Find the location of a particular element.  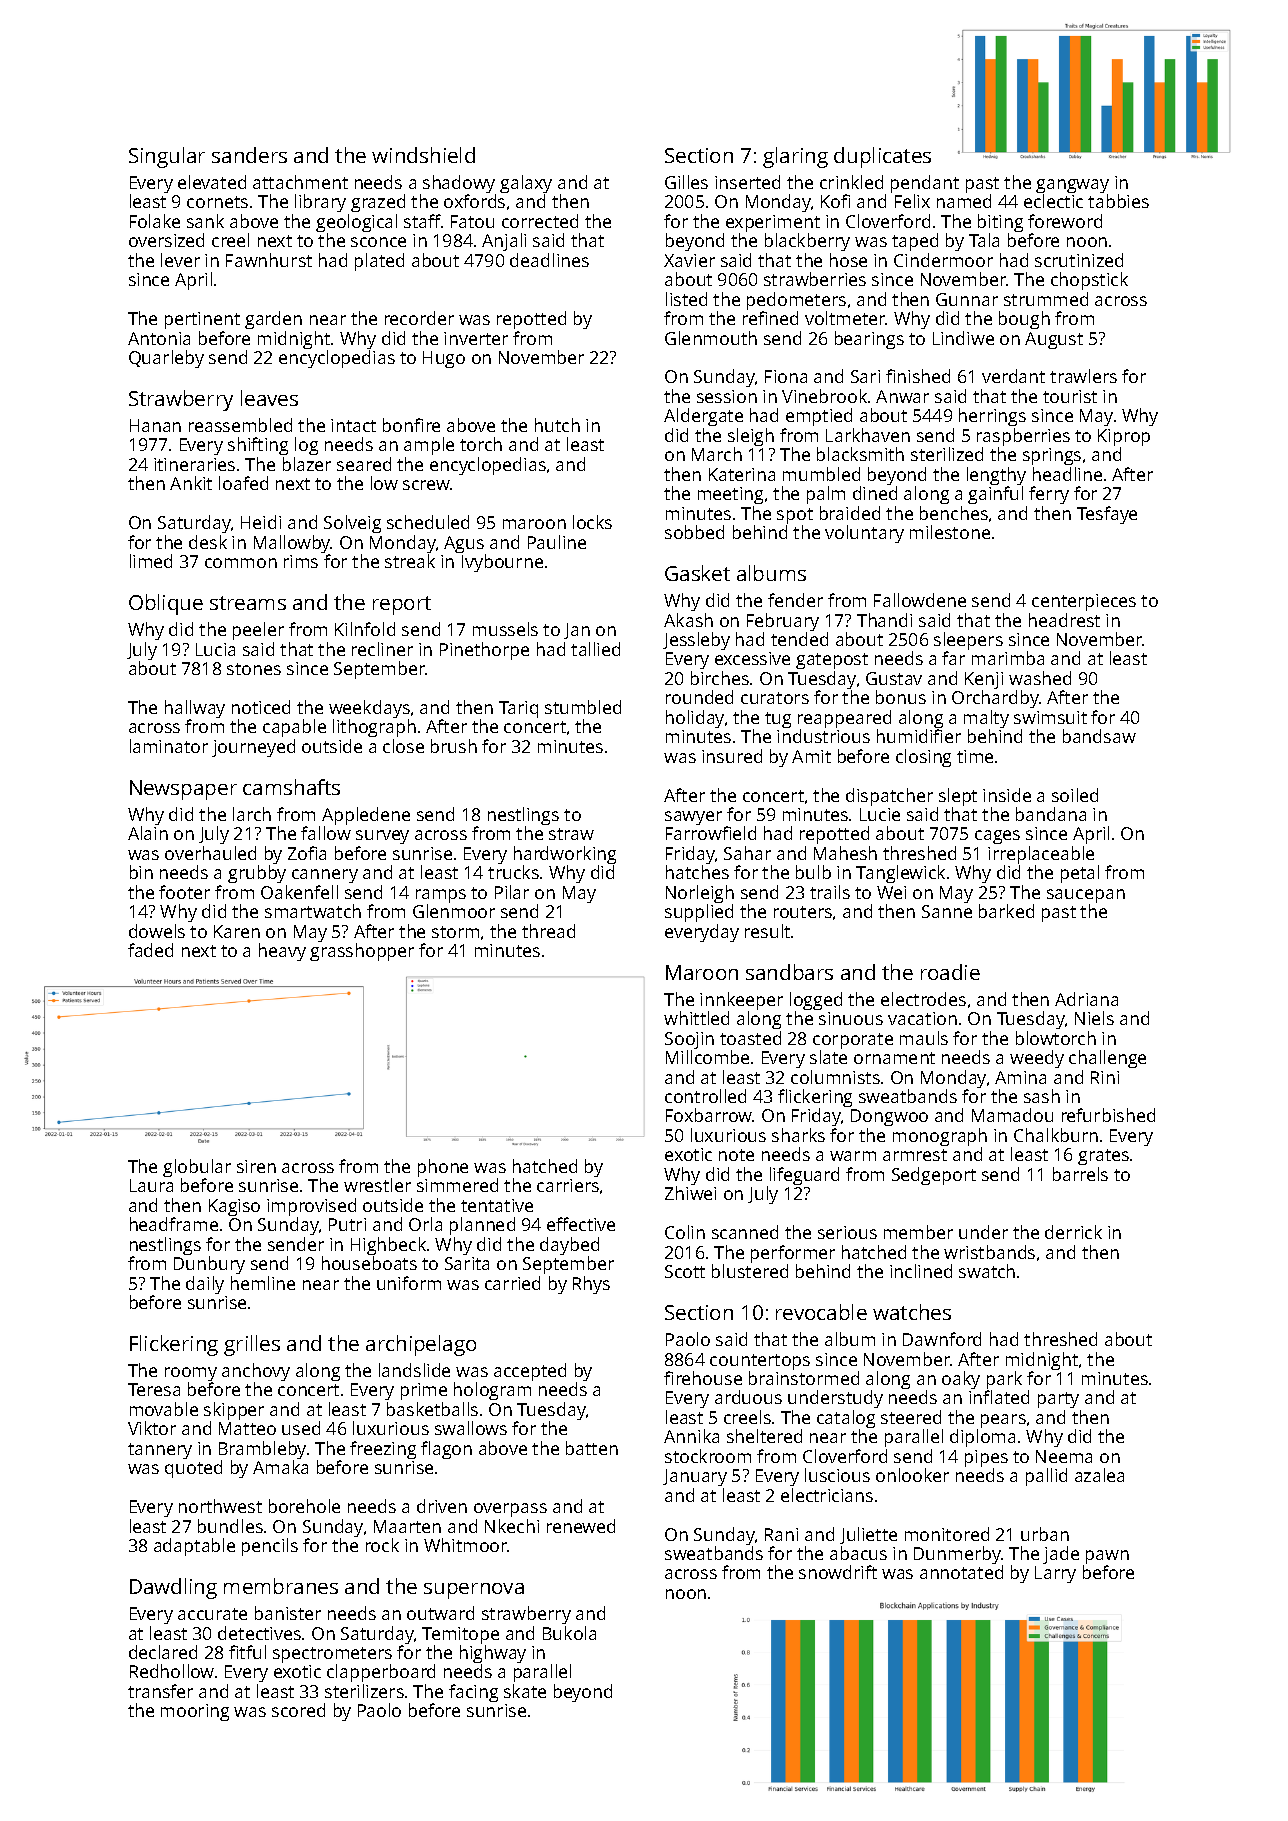

gangway is located at coordinates (1072, 187).
